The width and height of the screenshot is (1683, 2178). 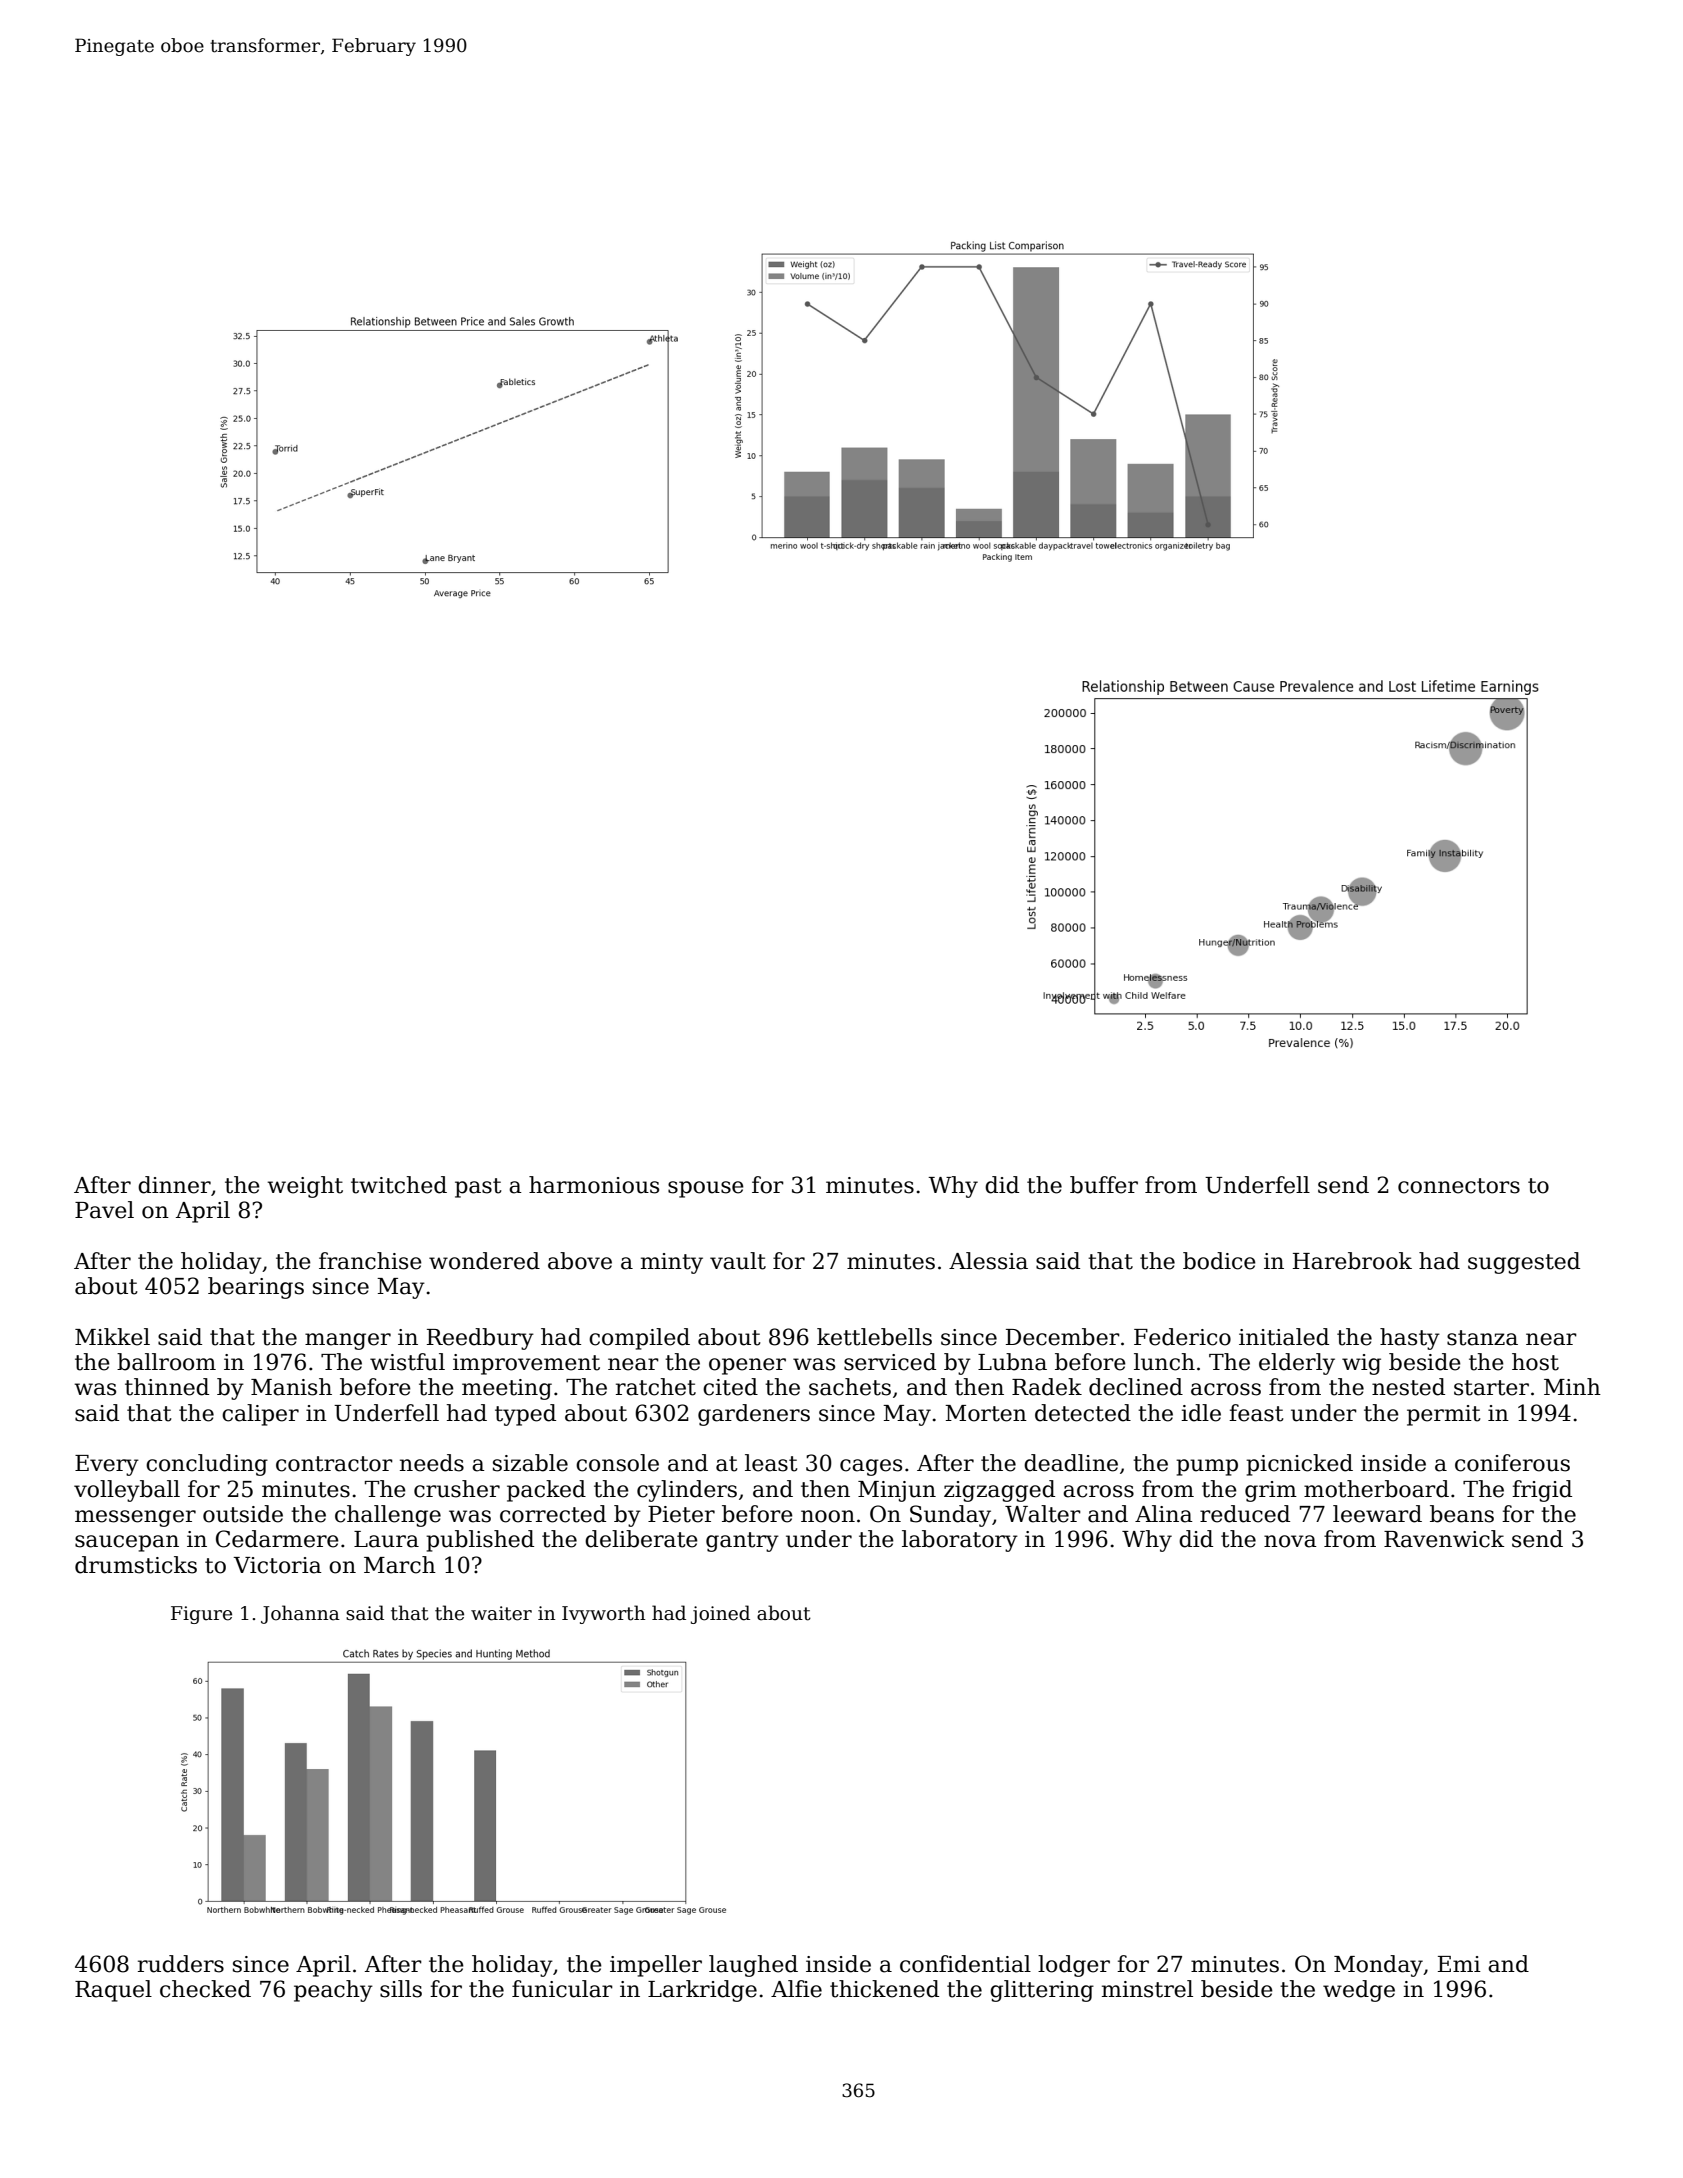 I want to click on impeller, so click(x=656, y=1966).
